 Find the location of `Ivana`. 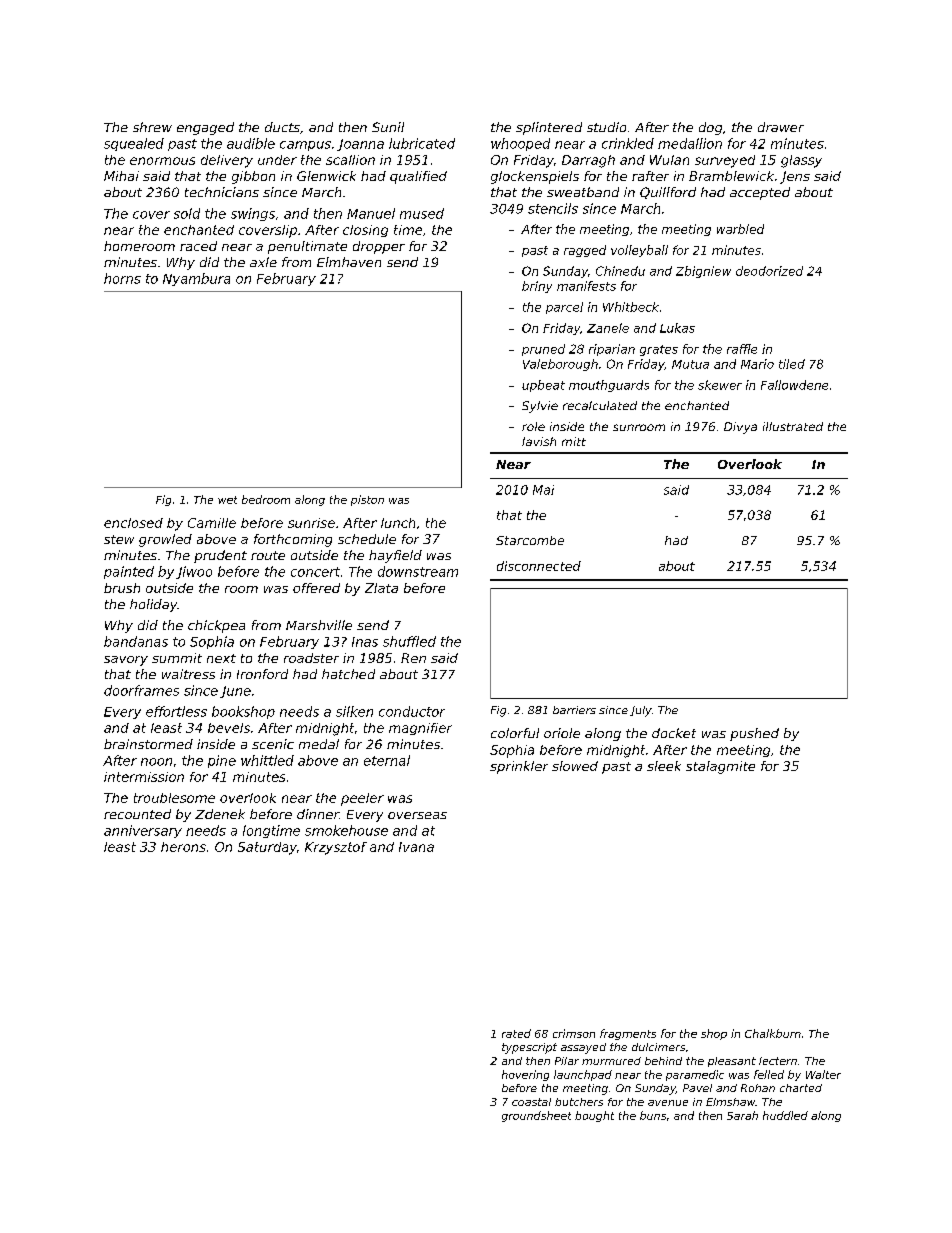

Ivana is located at coordinates (416, 847).
